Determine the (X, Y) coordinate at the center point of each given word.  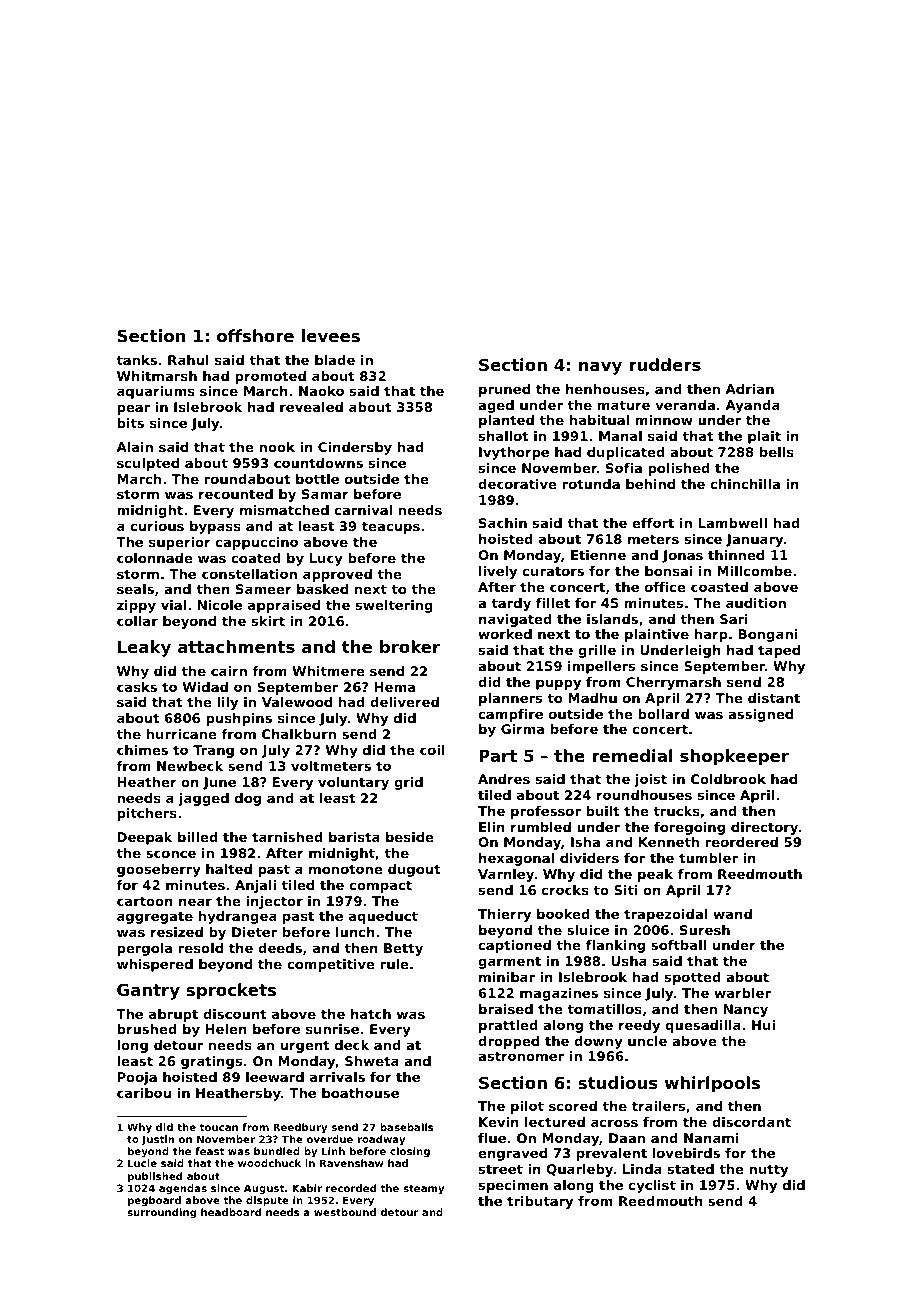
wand (732, 914)
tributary (540, 1202)
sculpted (148, 464)
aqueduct (383, 917)
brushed (147, 1029)
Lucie (142, 1163)
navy (600, 368)
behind (650, 484)
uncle (647, 1041)
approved (337, 575)
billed (198, 837)
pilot (527, 1107)
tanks (136, 360)
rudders (665, 364)
